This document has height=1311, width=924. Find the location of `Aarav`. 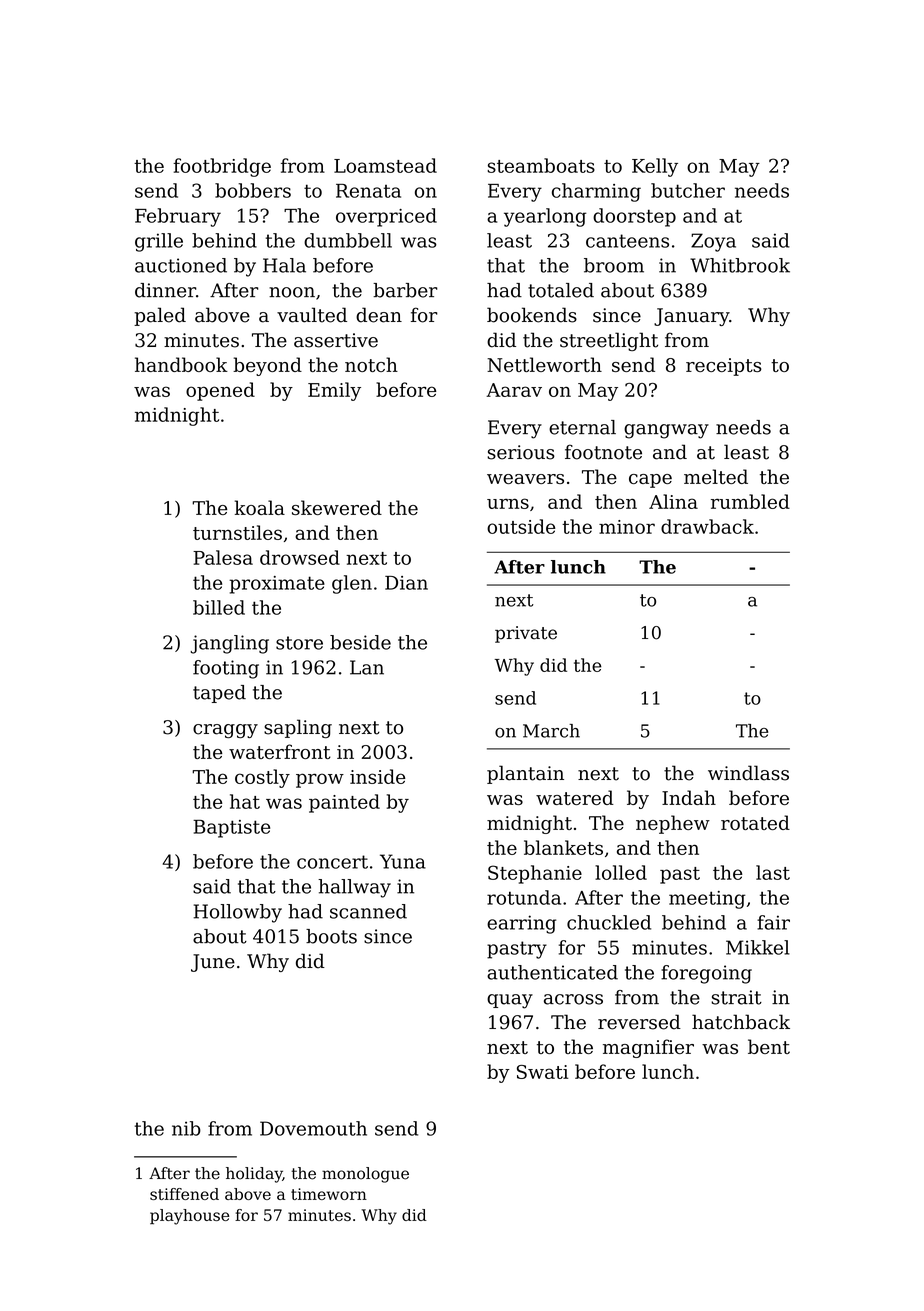

Aarav is located at coordinates (514, 390).
